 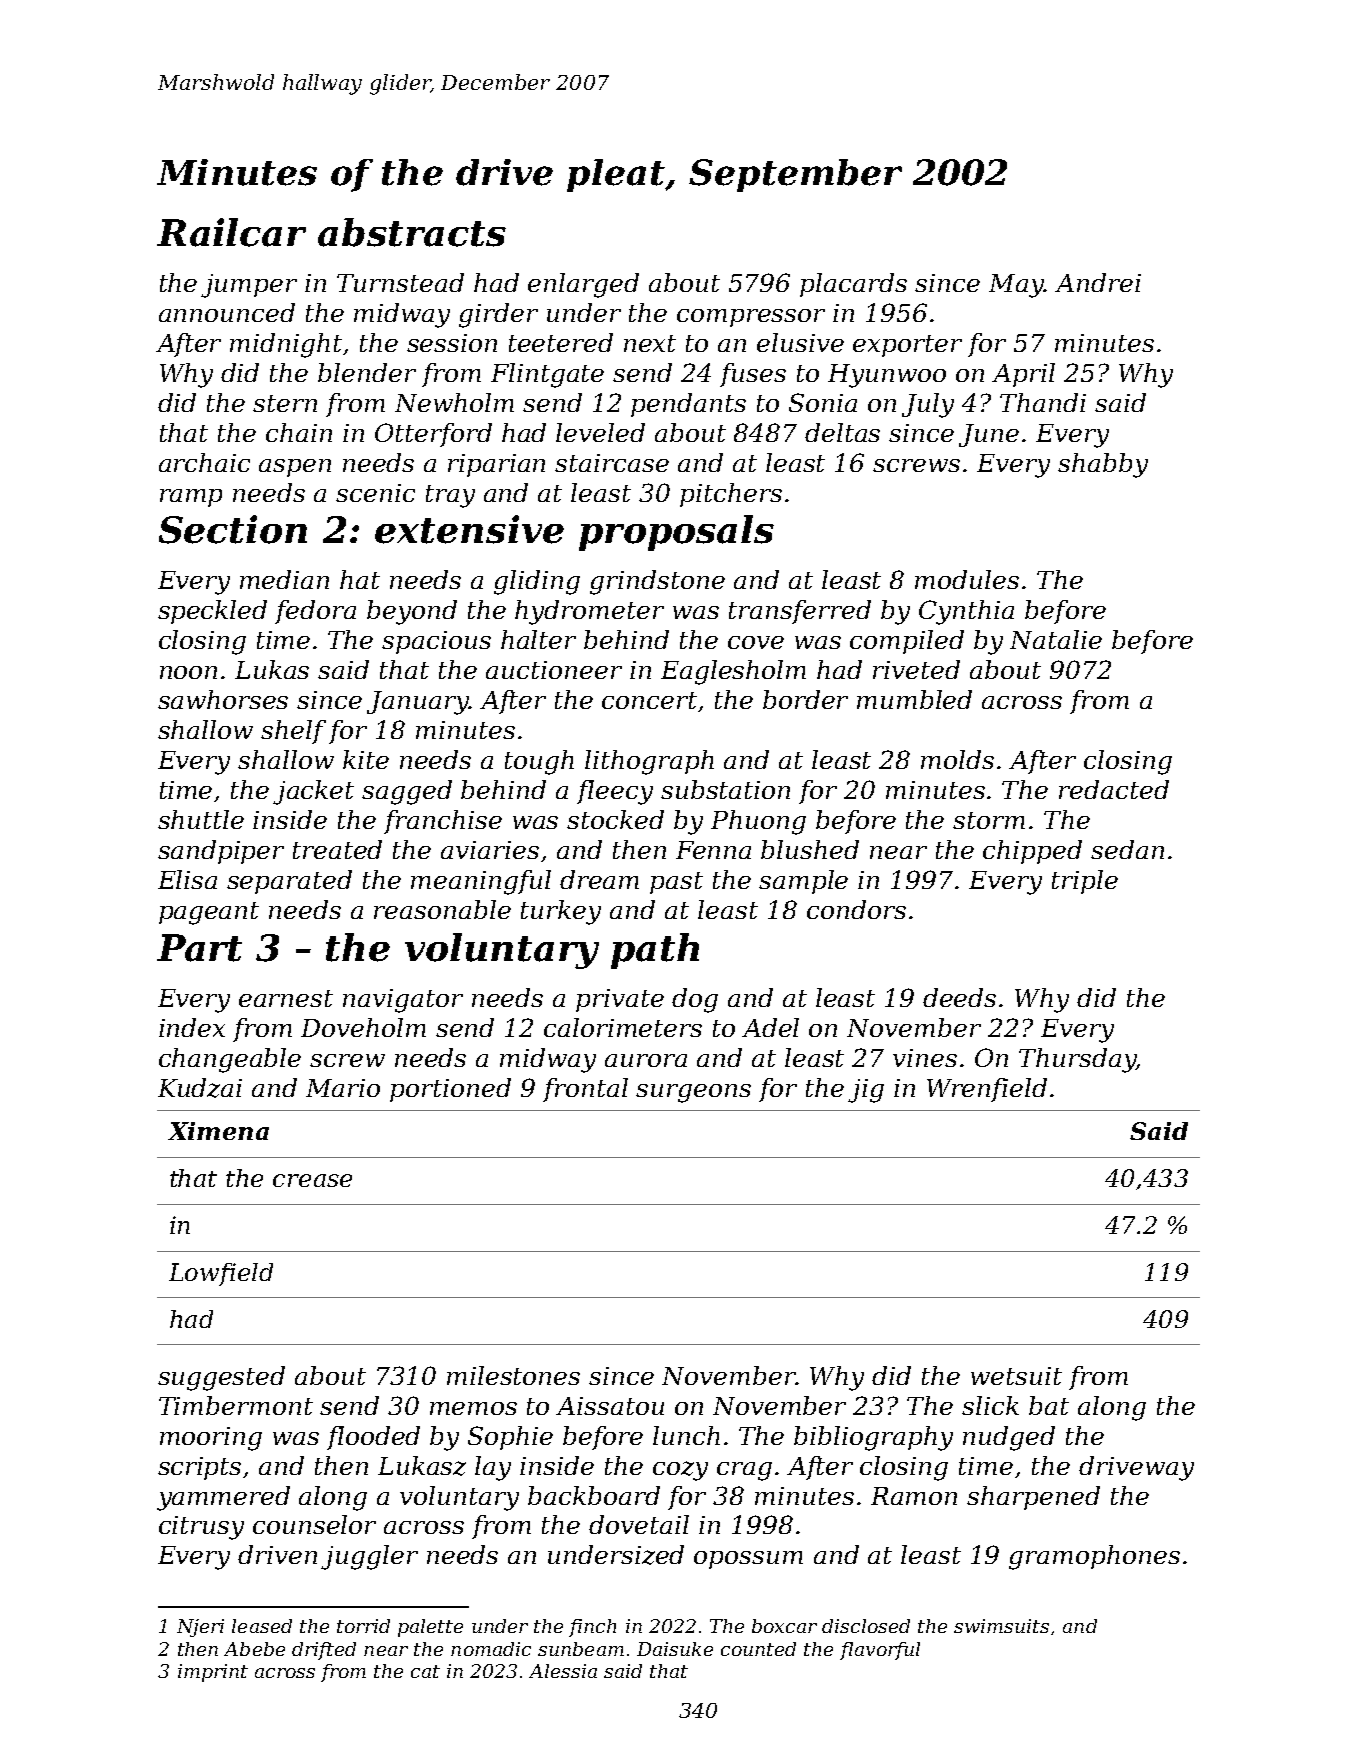 I want to click on deltas, so click(x=842, y=432).
